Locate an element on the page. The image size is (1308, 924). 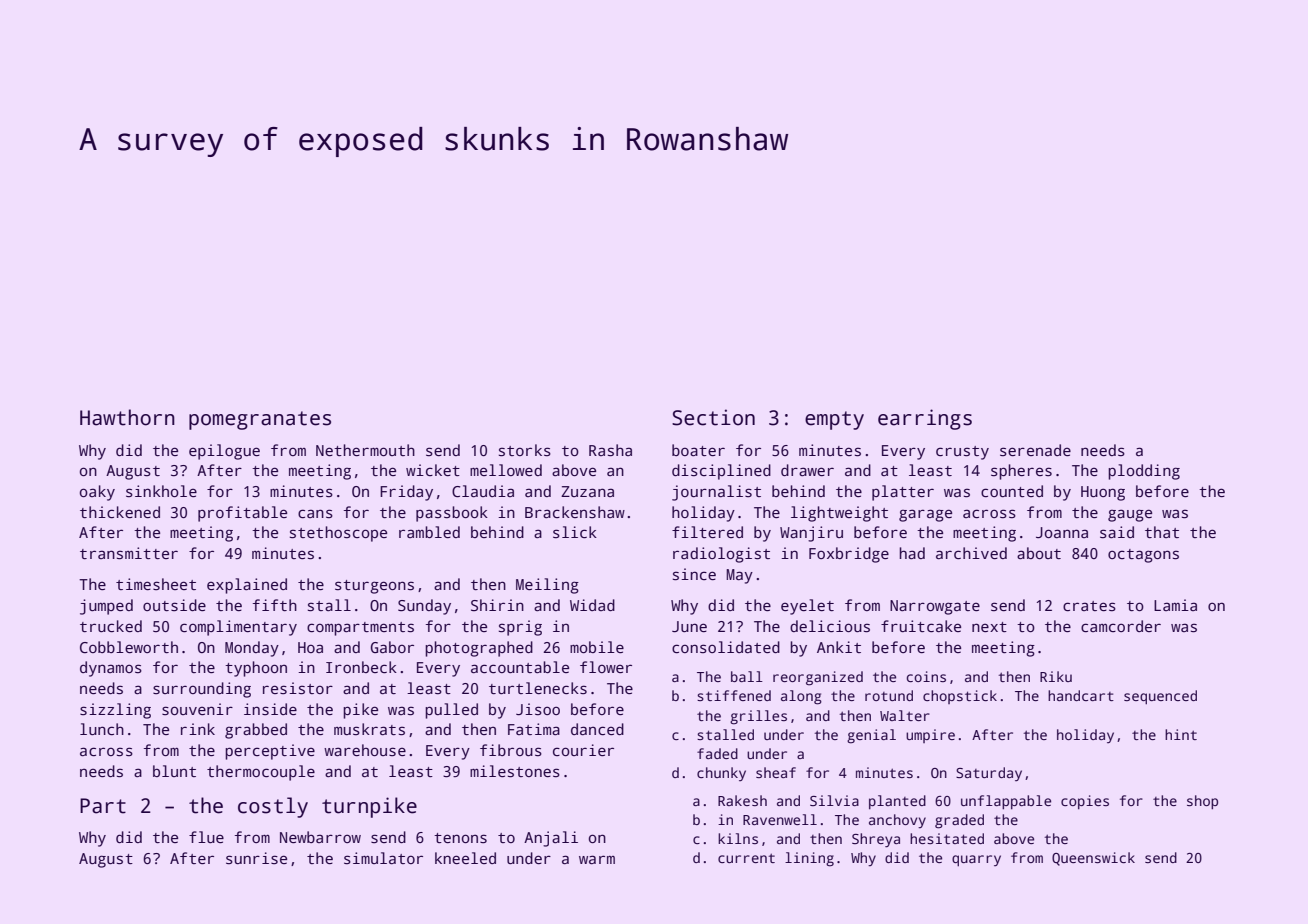
complimentary is located at coordinates (238, 628).
